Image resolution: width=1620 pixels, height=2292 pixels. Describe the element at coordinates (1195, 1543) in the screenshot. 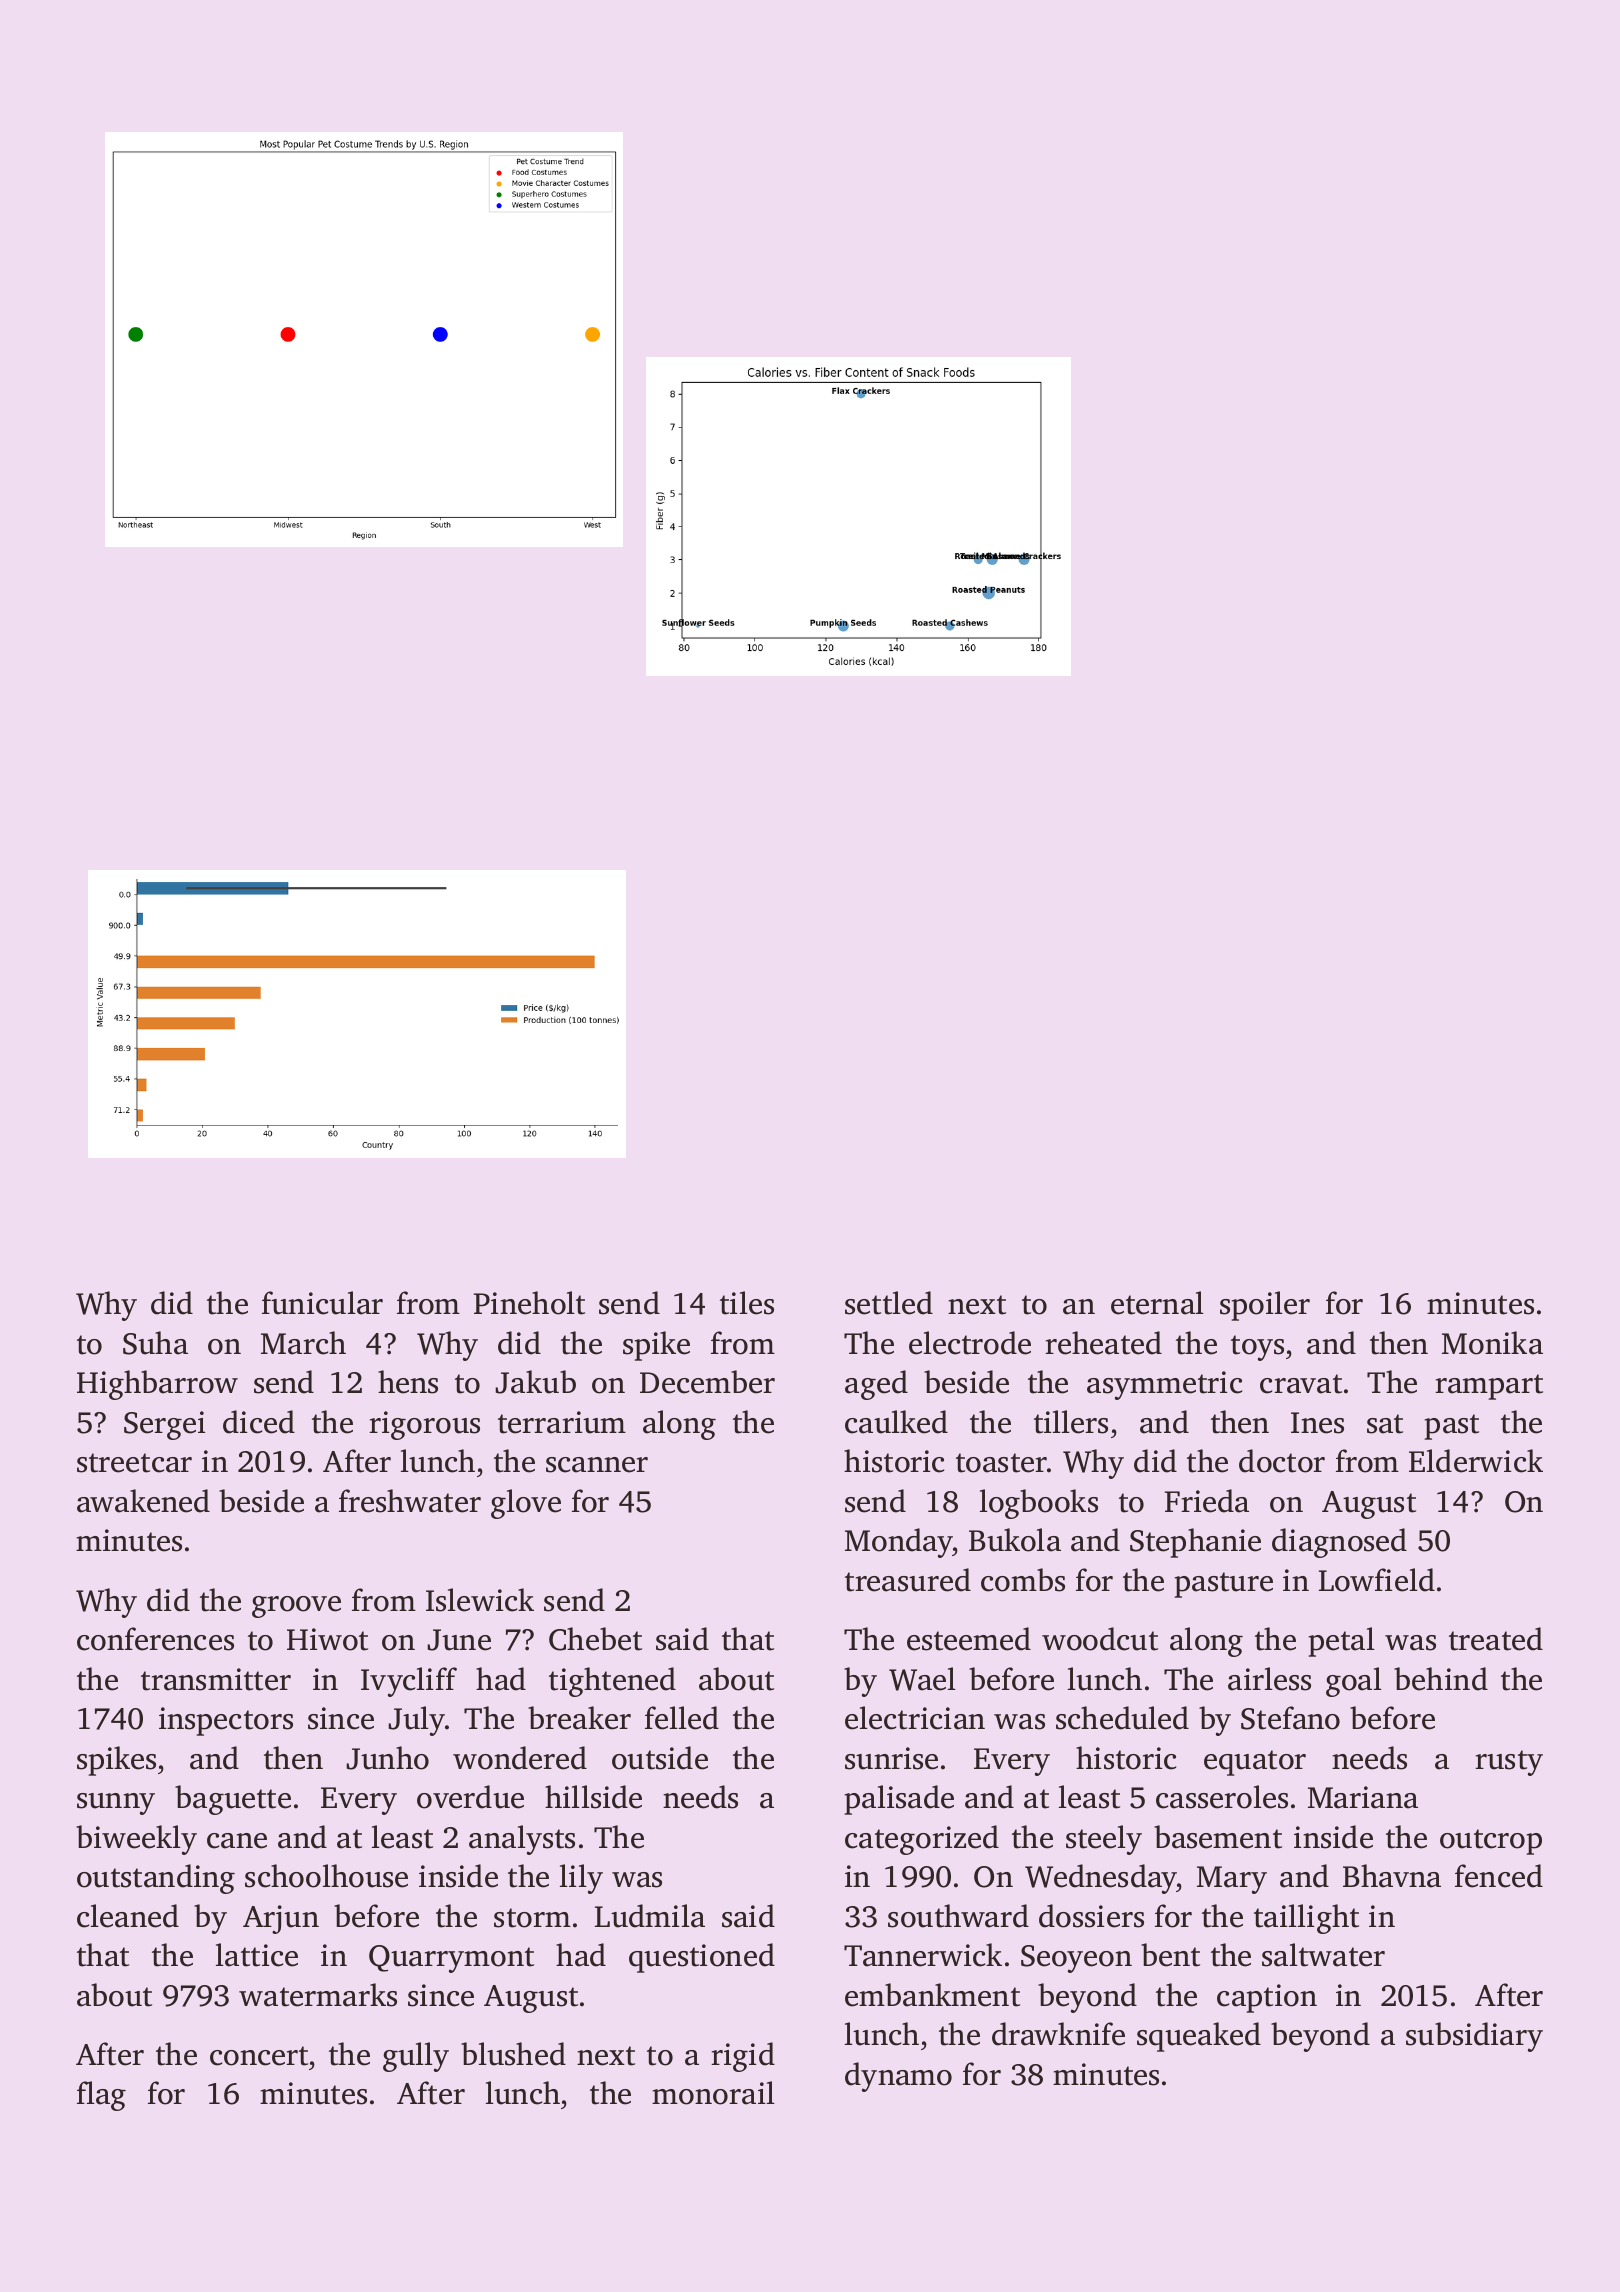

I see `Stephanie` at that location.
